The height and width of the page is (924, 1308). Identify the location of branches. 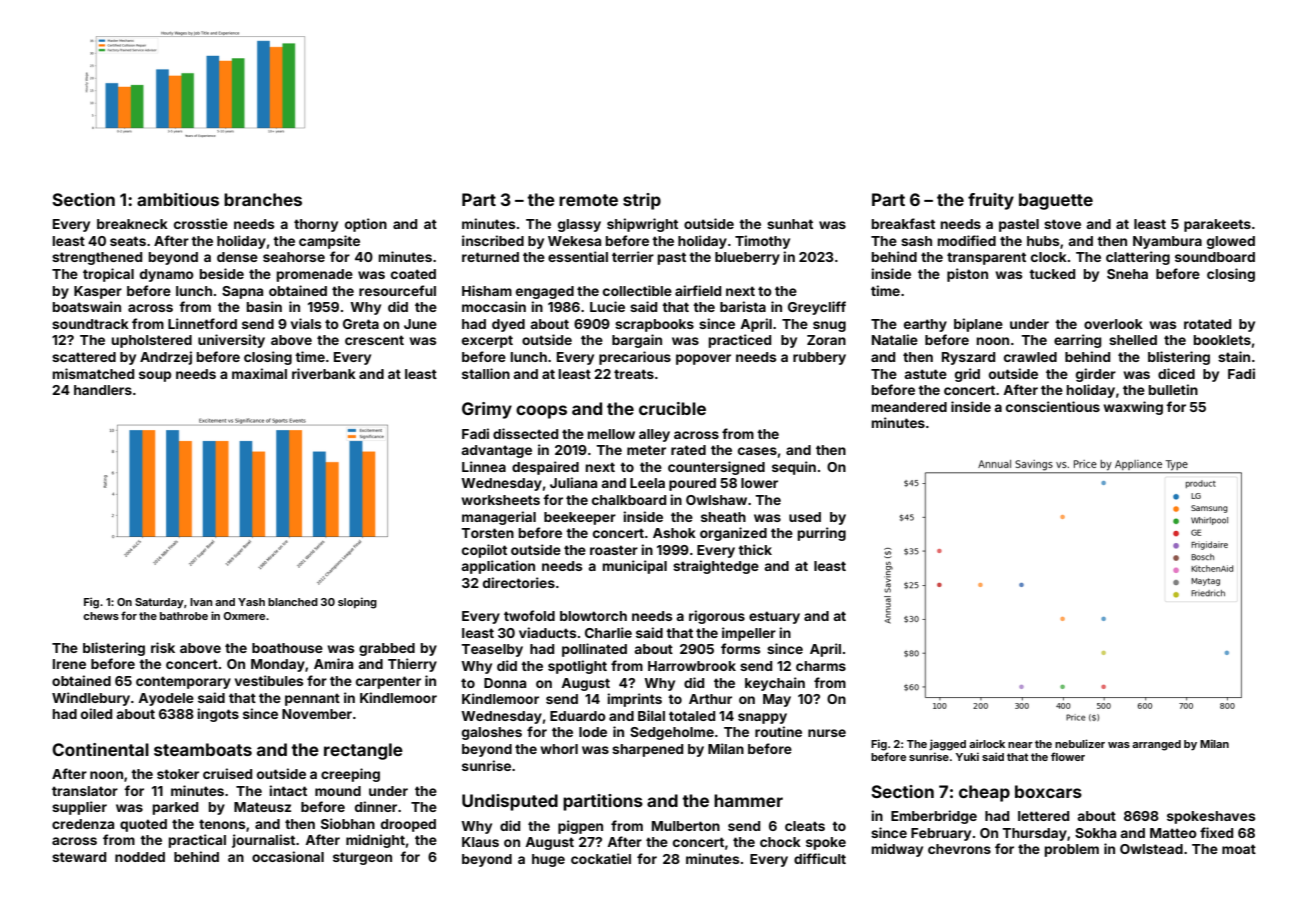
(263, 199).
